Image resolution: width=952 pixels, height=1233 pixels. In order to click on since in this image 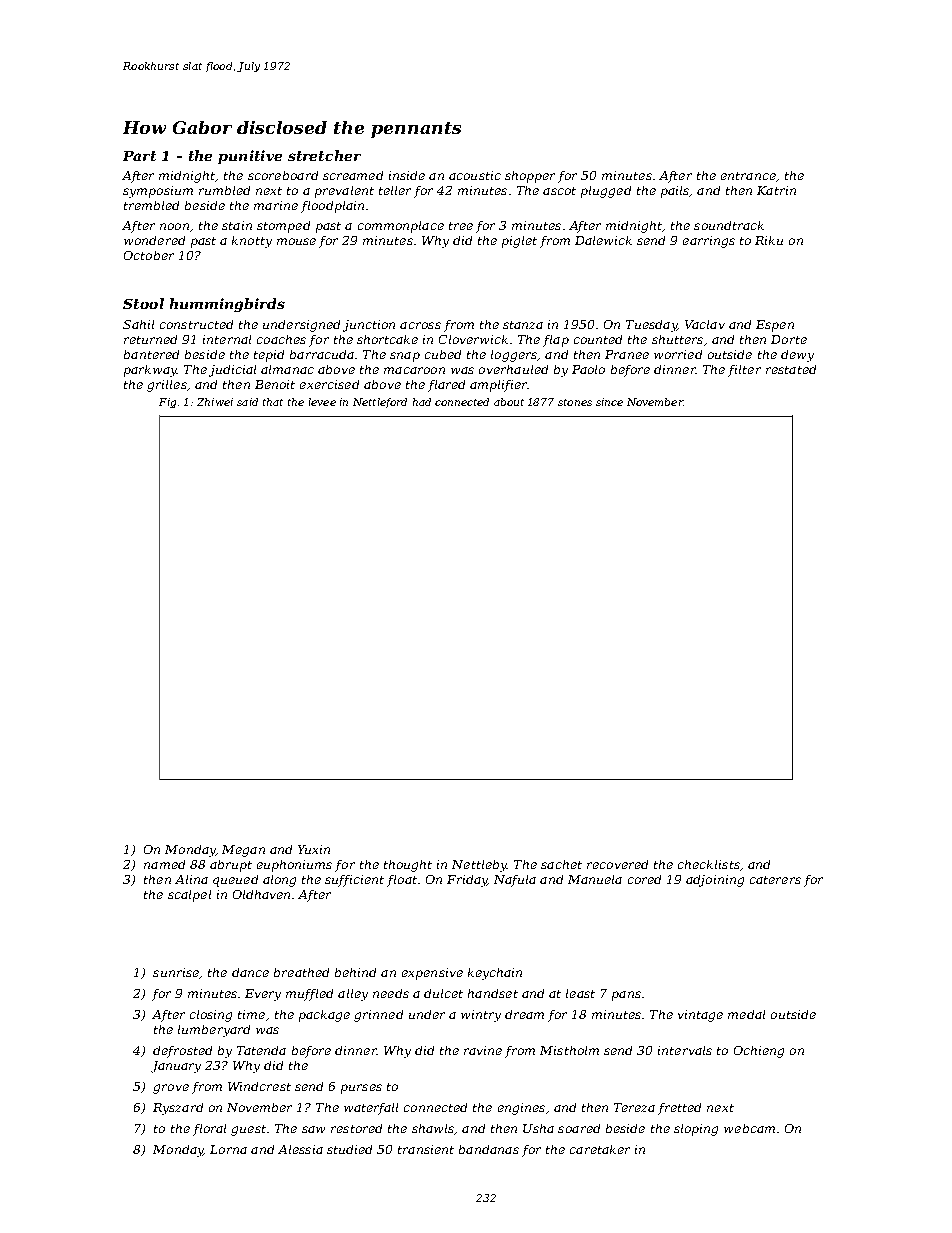, I will do `click(609, 402)`.
